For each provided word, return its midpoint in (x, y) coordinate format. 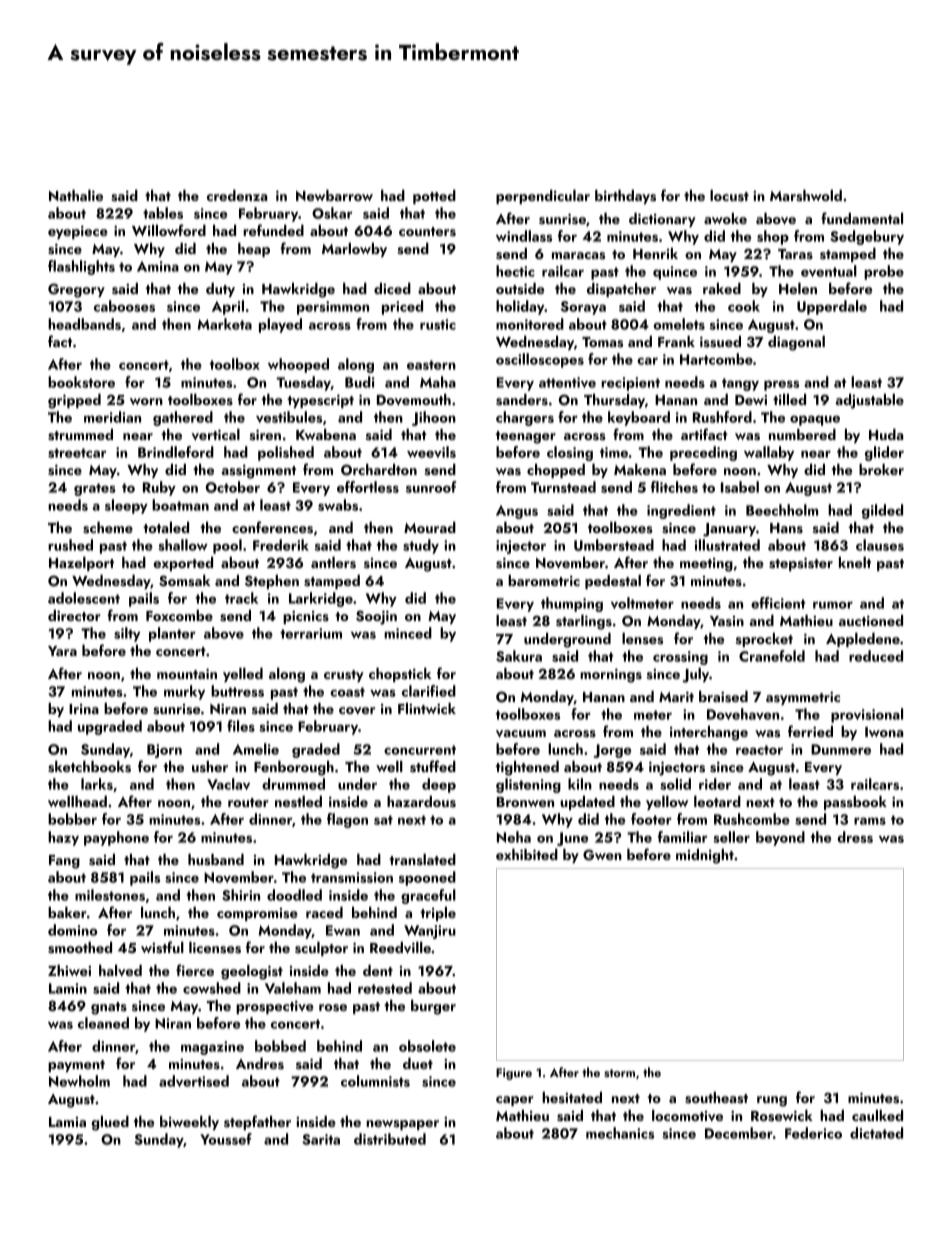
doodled (294, 895)
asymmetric (803, 698)
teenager (526, 437)
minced (408, 633)
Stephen (272, 582)
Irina (84, 709)
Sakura (519, 656)
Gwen (602, 855)
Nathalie (76, 195)
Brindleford (176, 452)
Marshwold (806, 196)
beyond (780, 838)
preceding (703, 453)
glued (110, 1123)
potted (434, 197)
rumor (833, 605)
